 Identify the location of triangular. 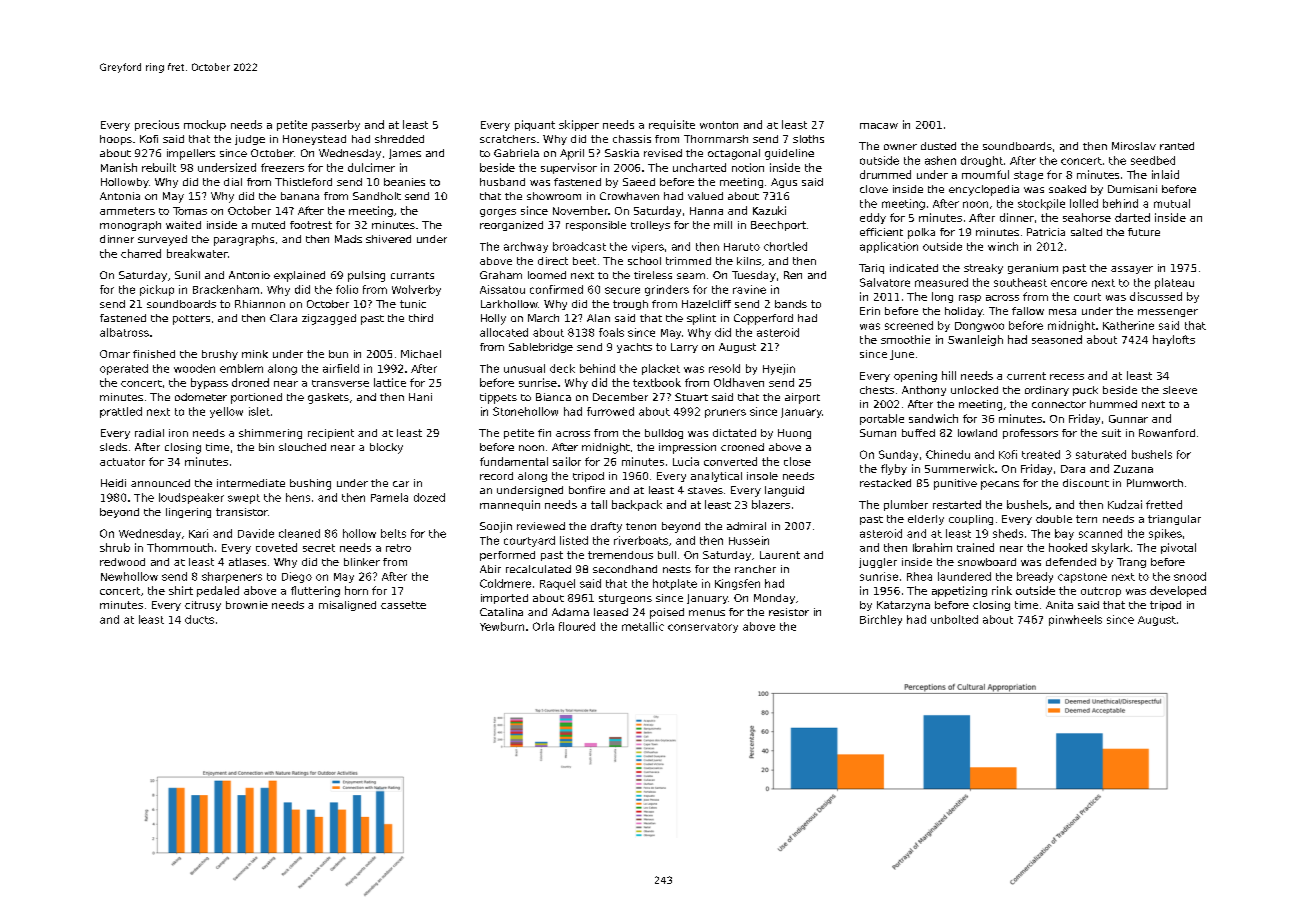
(1174, 520).
